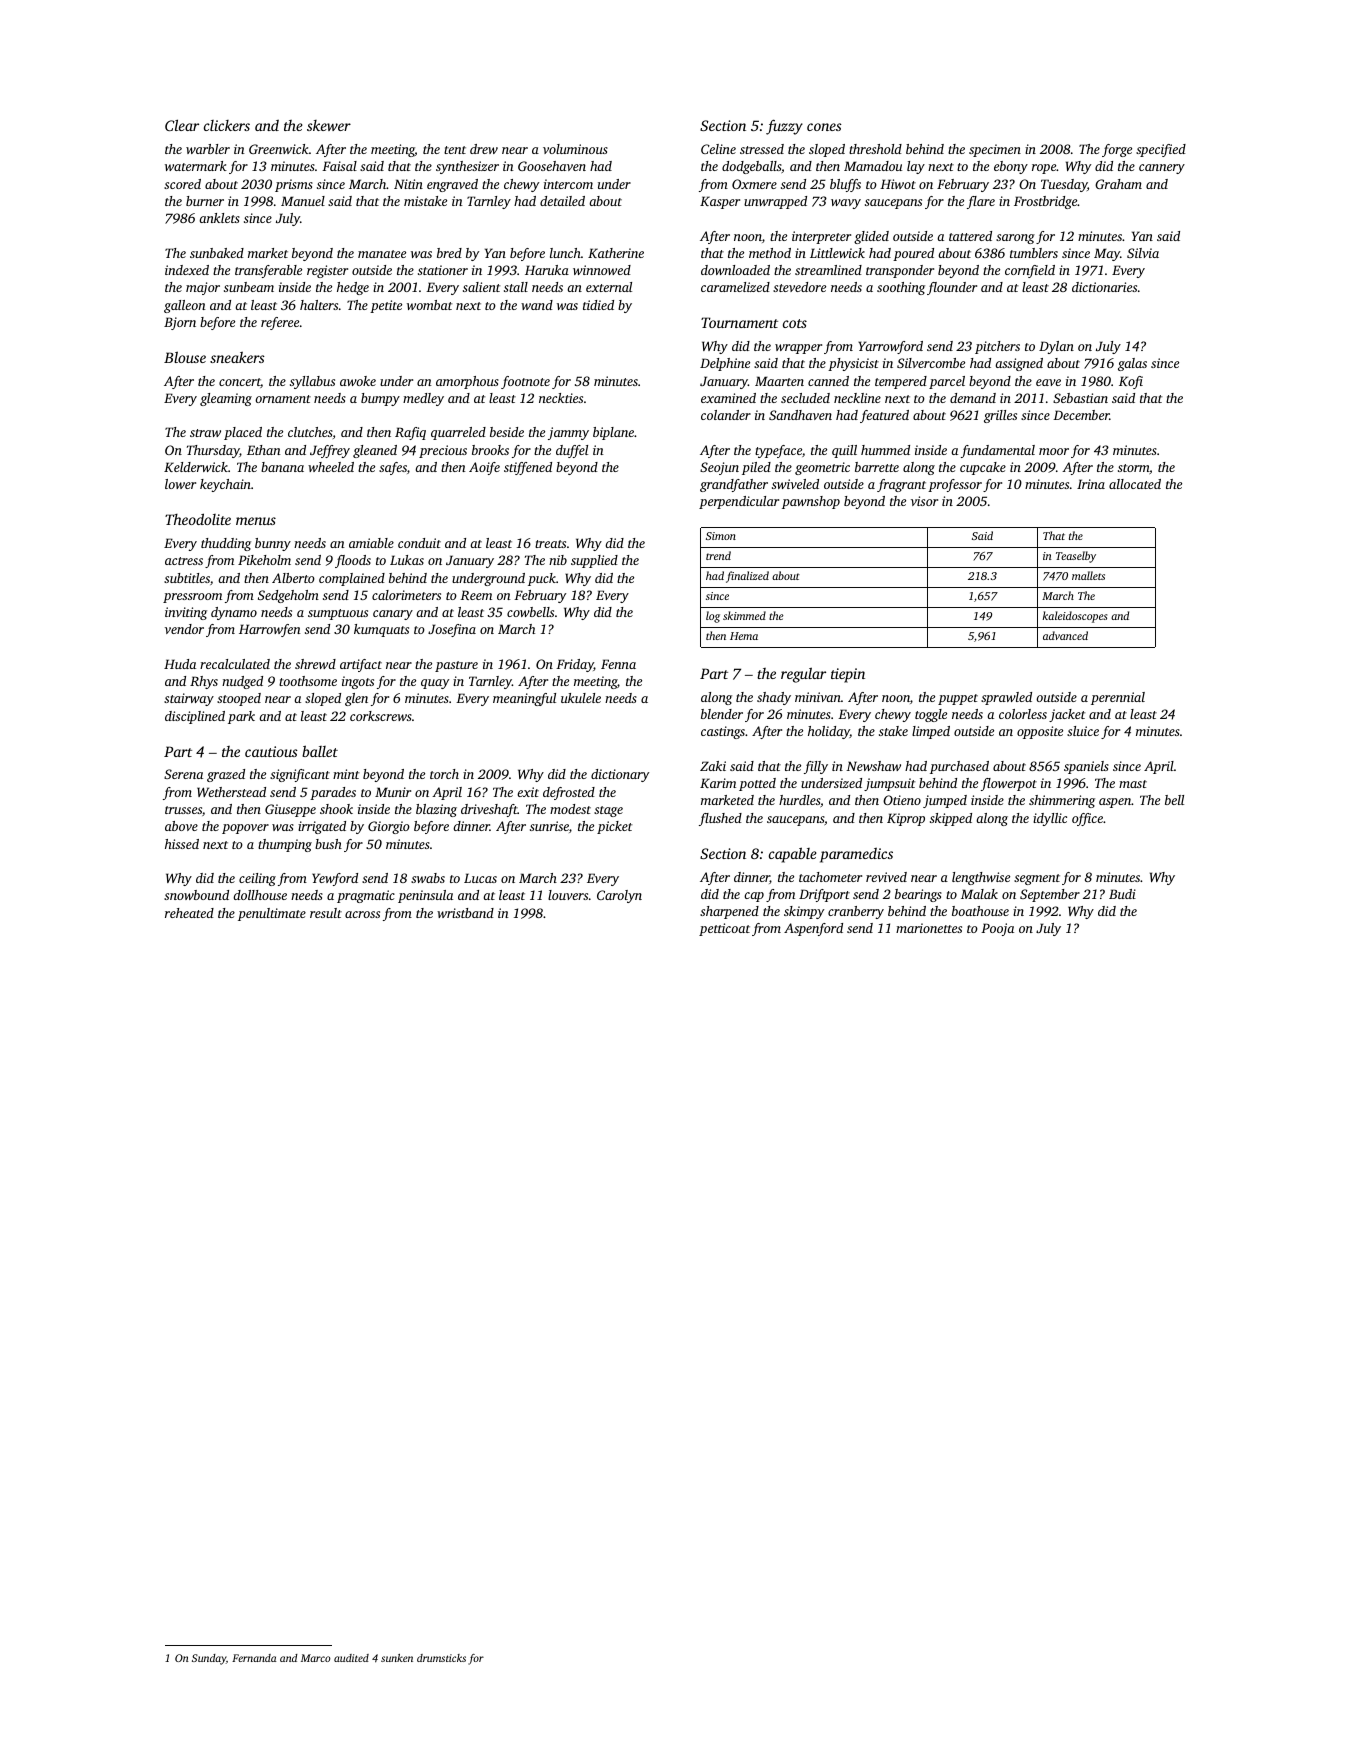 Image resolution: width=1352 pixels, height=1750 pixels. I want to click on amiable, so click(371, 543).
